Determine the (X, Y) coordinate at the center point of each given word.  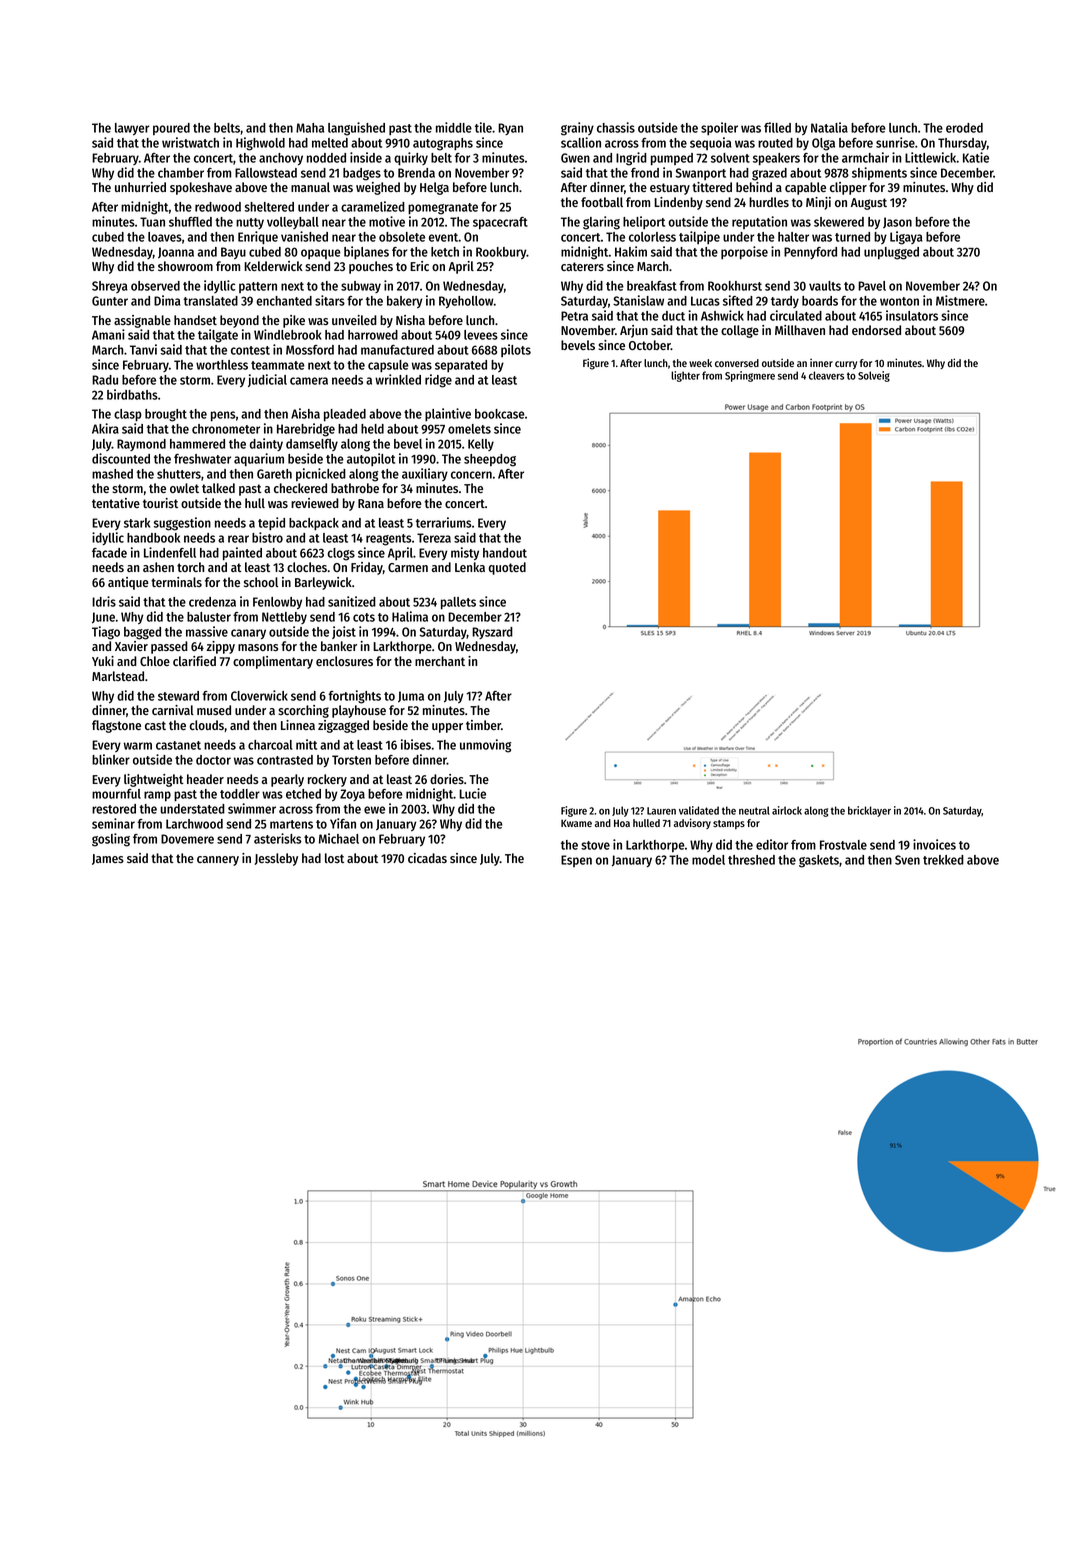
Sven (907, 860)
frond (645, 173)
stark (137, 523)
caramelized (373, 206)
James (108, 859)
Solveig (874, 376)
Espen (576, 861)
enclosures (344, 661)
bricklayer (869, 811)
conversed (737, 363)
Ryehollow (466, 302)
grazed (769, 174)
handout (505, 553)
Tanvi (143, 349)
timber (483, 725)
